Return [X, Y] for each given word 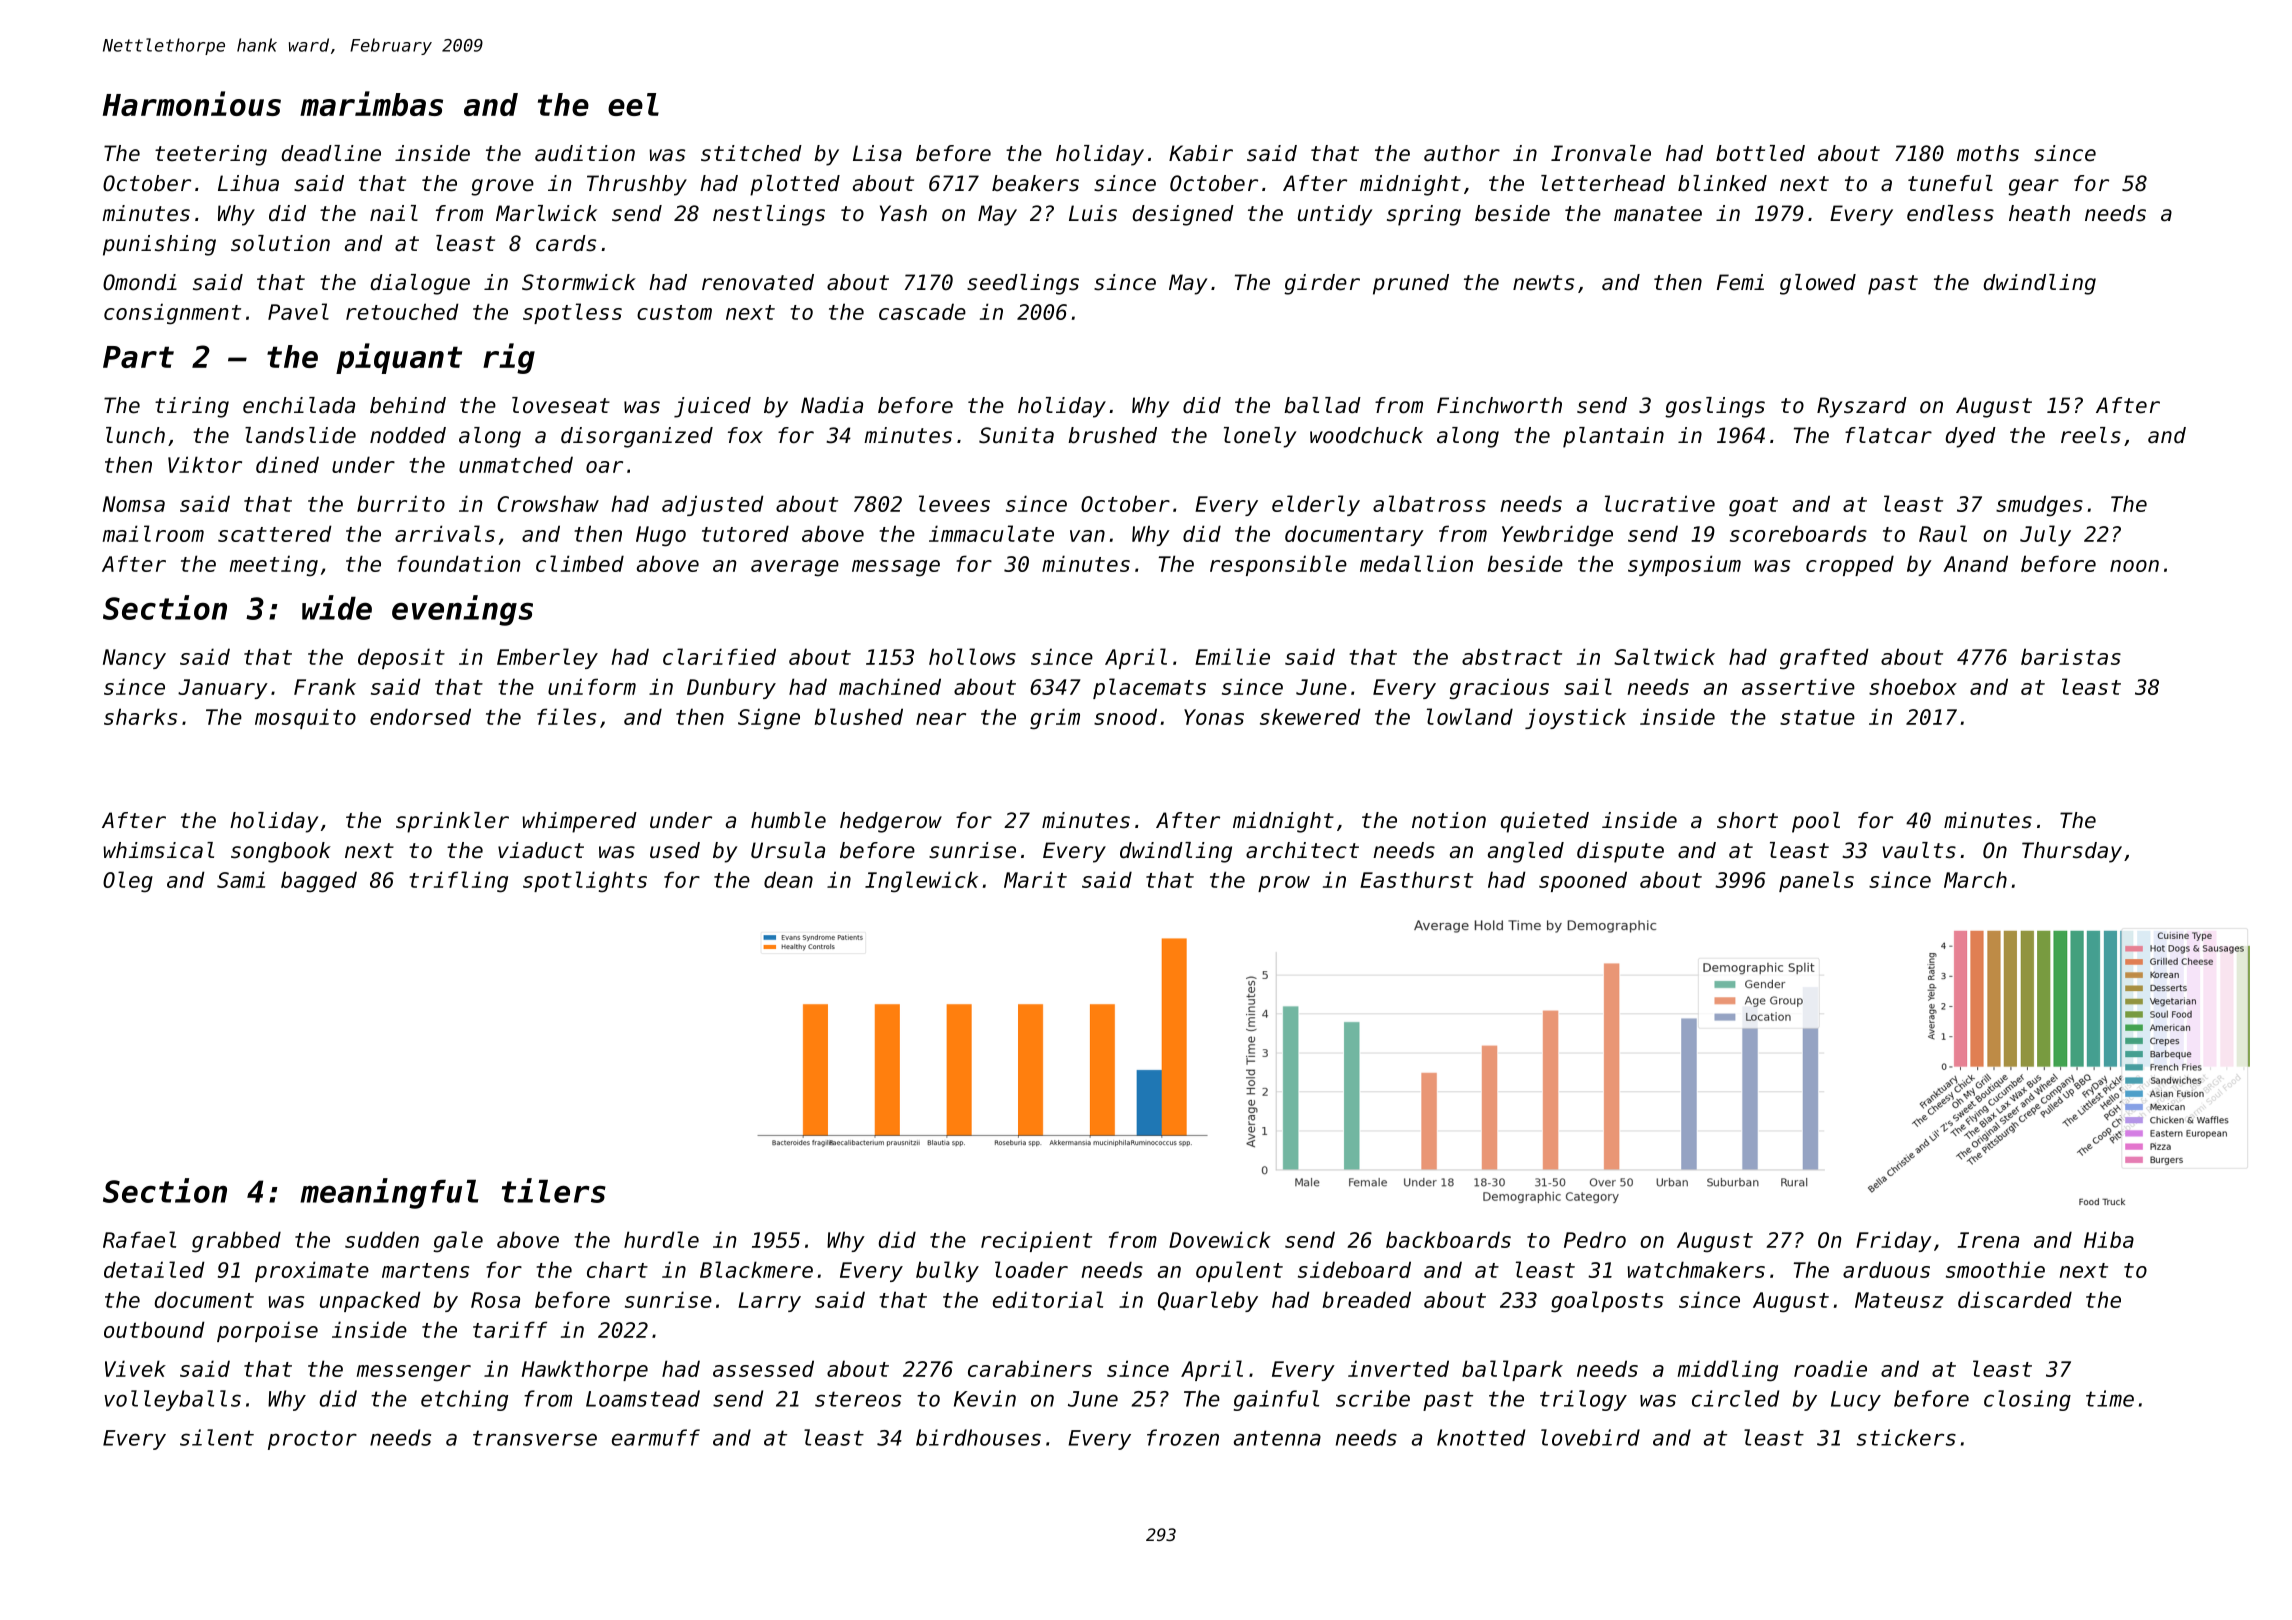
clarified [719, 656]
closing [2027, 1400]
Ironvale [1601, 153]
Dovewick [1220, 1239]
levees [954, 503]
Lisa [877, 153]
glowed [1818, 284]
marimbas [371, 103]
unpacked [370, 1301]
